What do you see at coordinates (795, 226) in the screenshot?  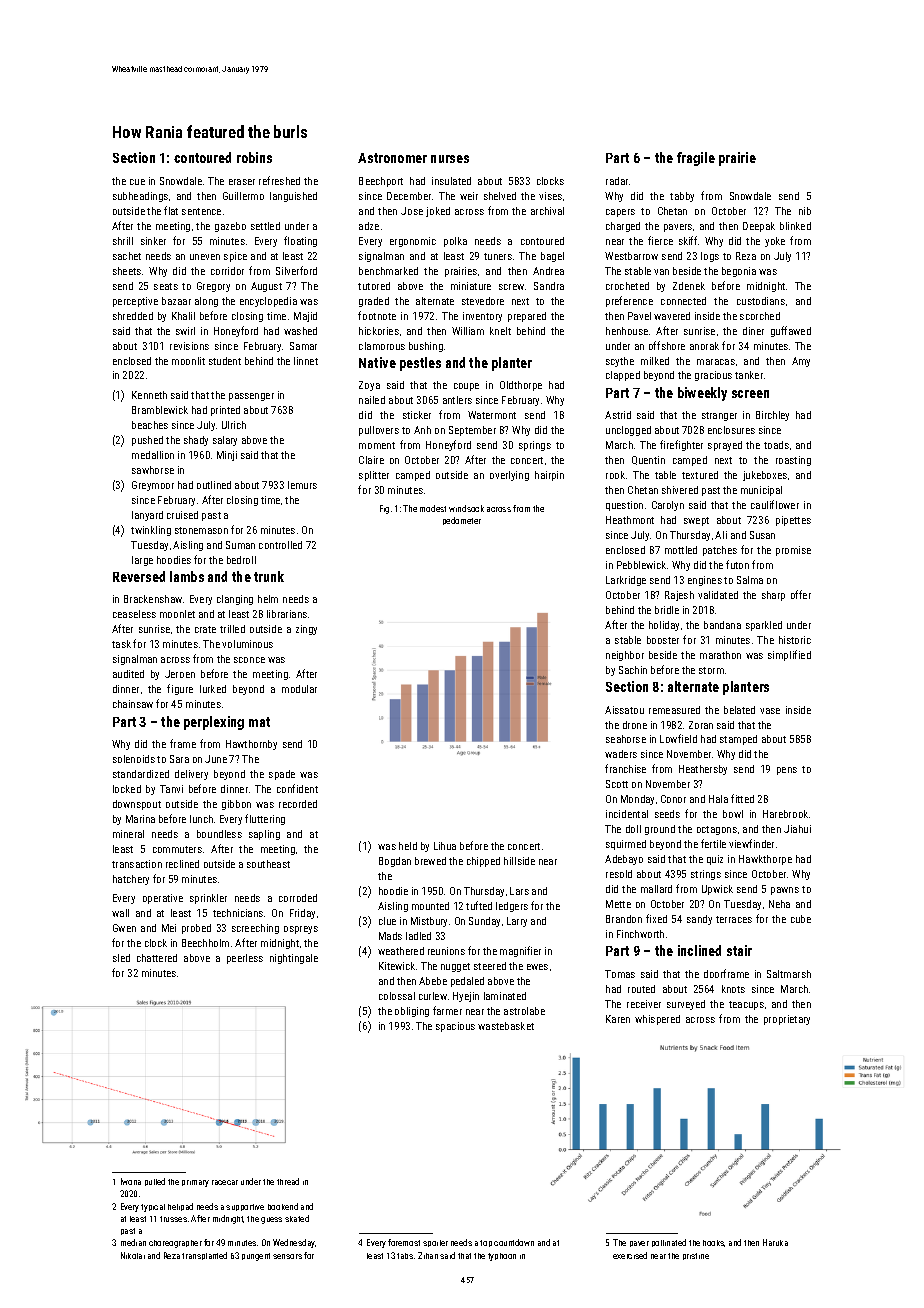 I see `blinked` at bounding box center [795, 226].
